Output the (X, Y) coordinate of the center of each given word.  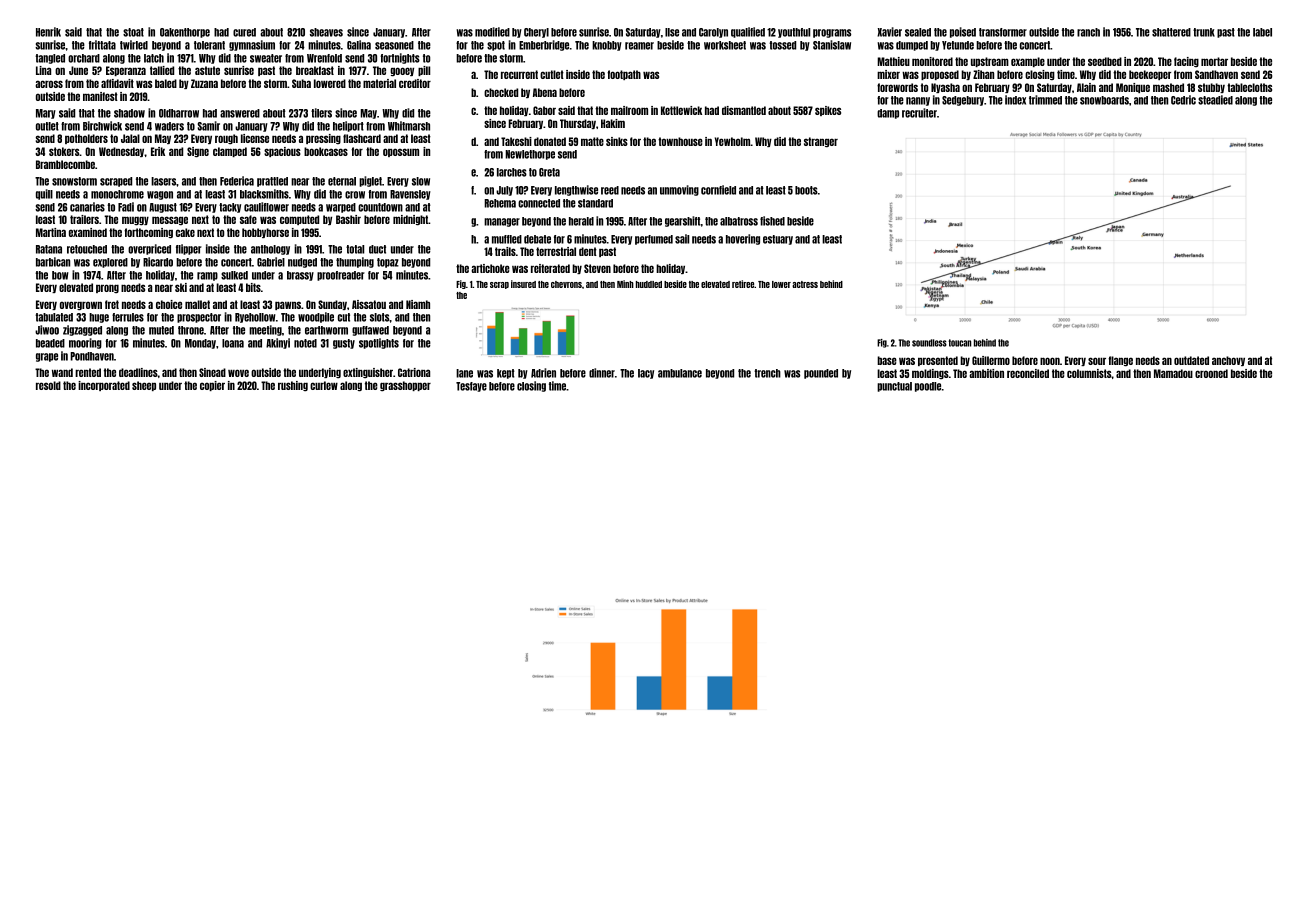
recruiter (919, 113)
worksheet (725, 45)
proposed (940, 75)
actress (805, 284)
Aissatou (369, 304)
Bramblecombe (65, 164)
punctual (894, 387)
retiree (743, 284)
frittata (102, 45)
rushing (293, 386)
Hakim (613, 123)
